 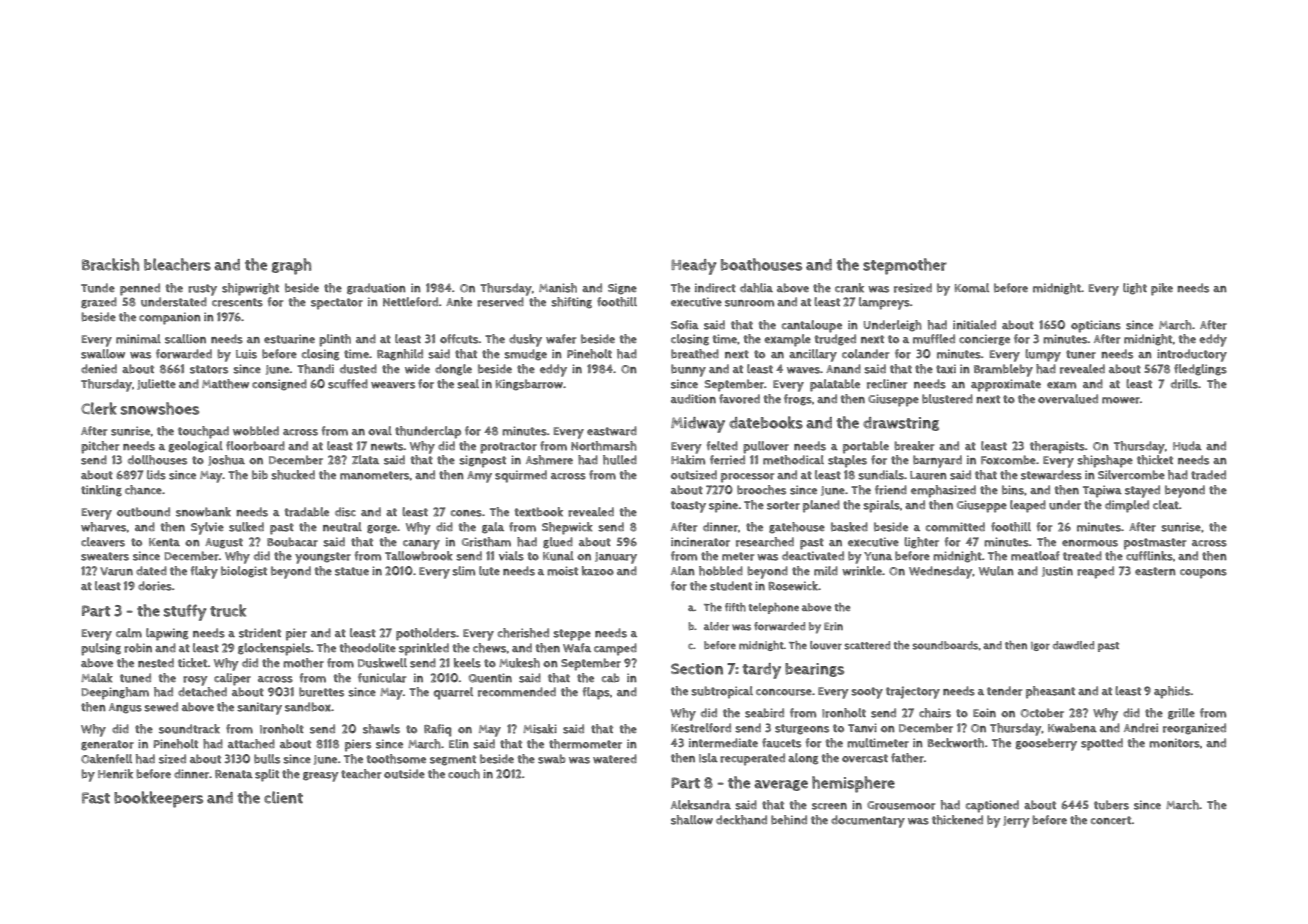 What do you see at coordinates (228, 610) in the screenshot?
I see `truck` at bounding box center [228, 610].
